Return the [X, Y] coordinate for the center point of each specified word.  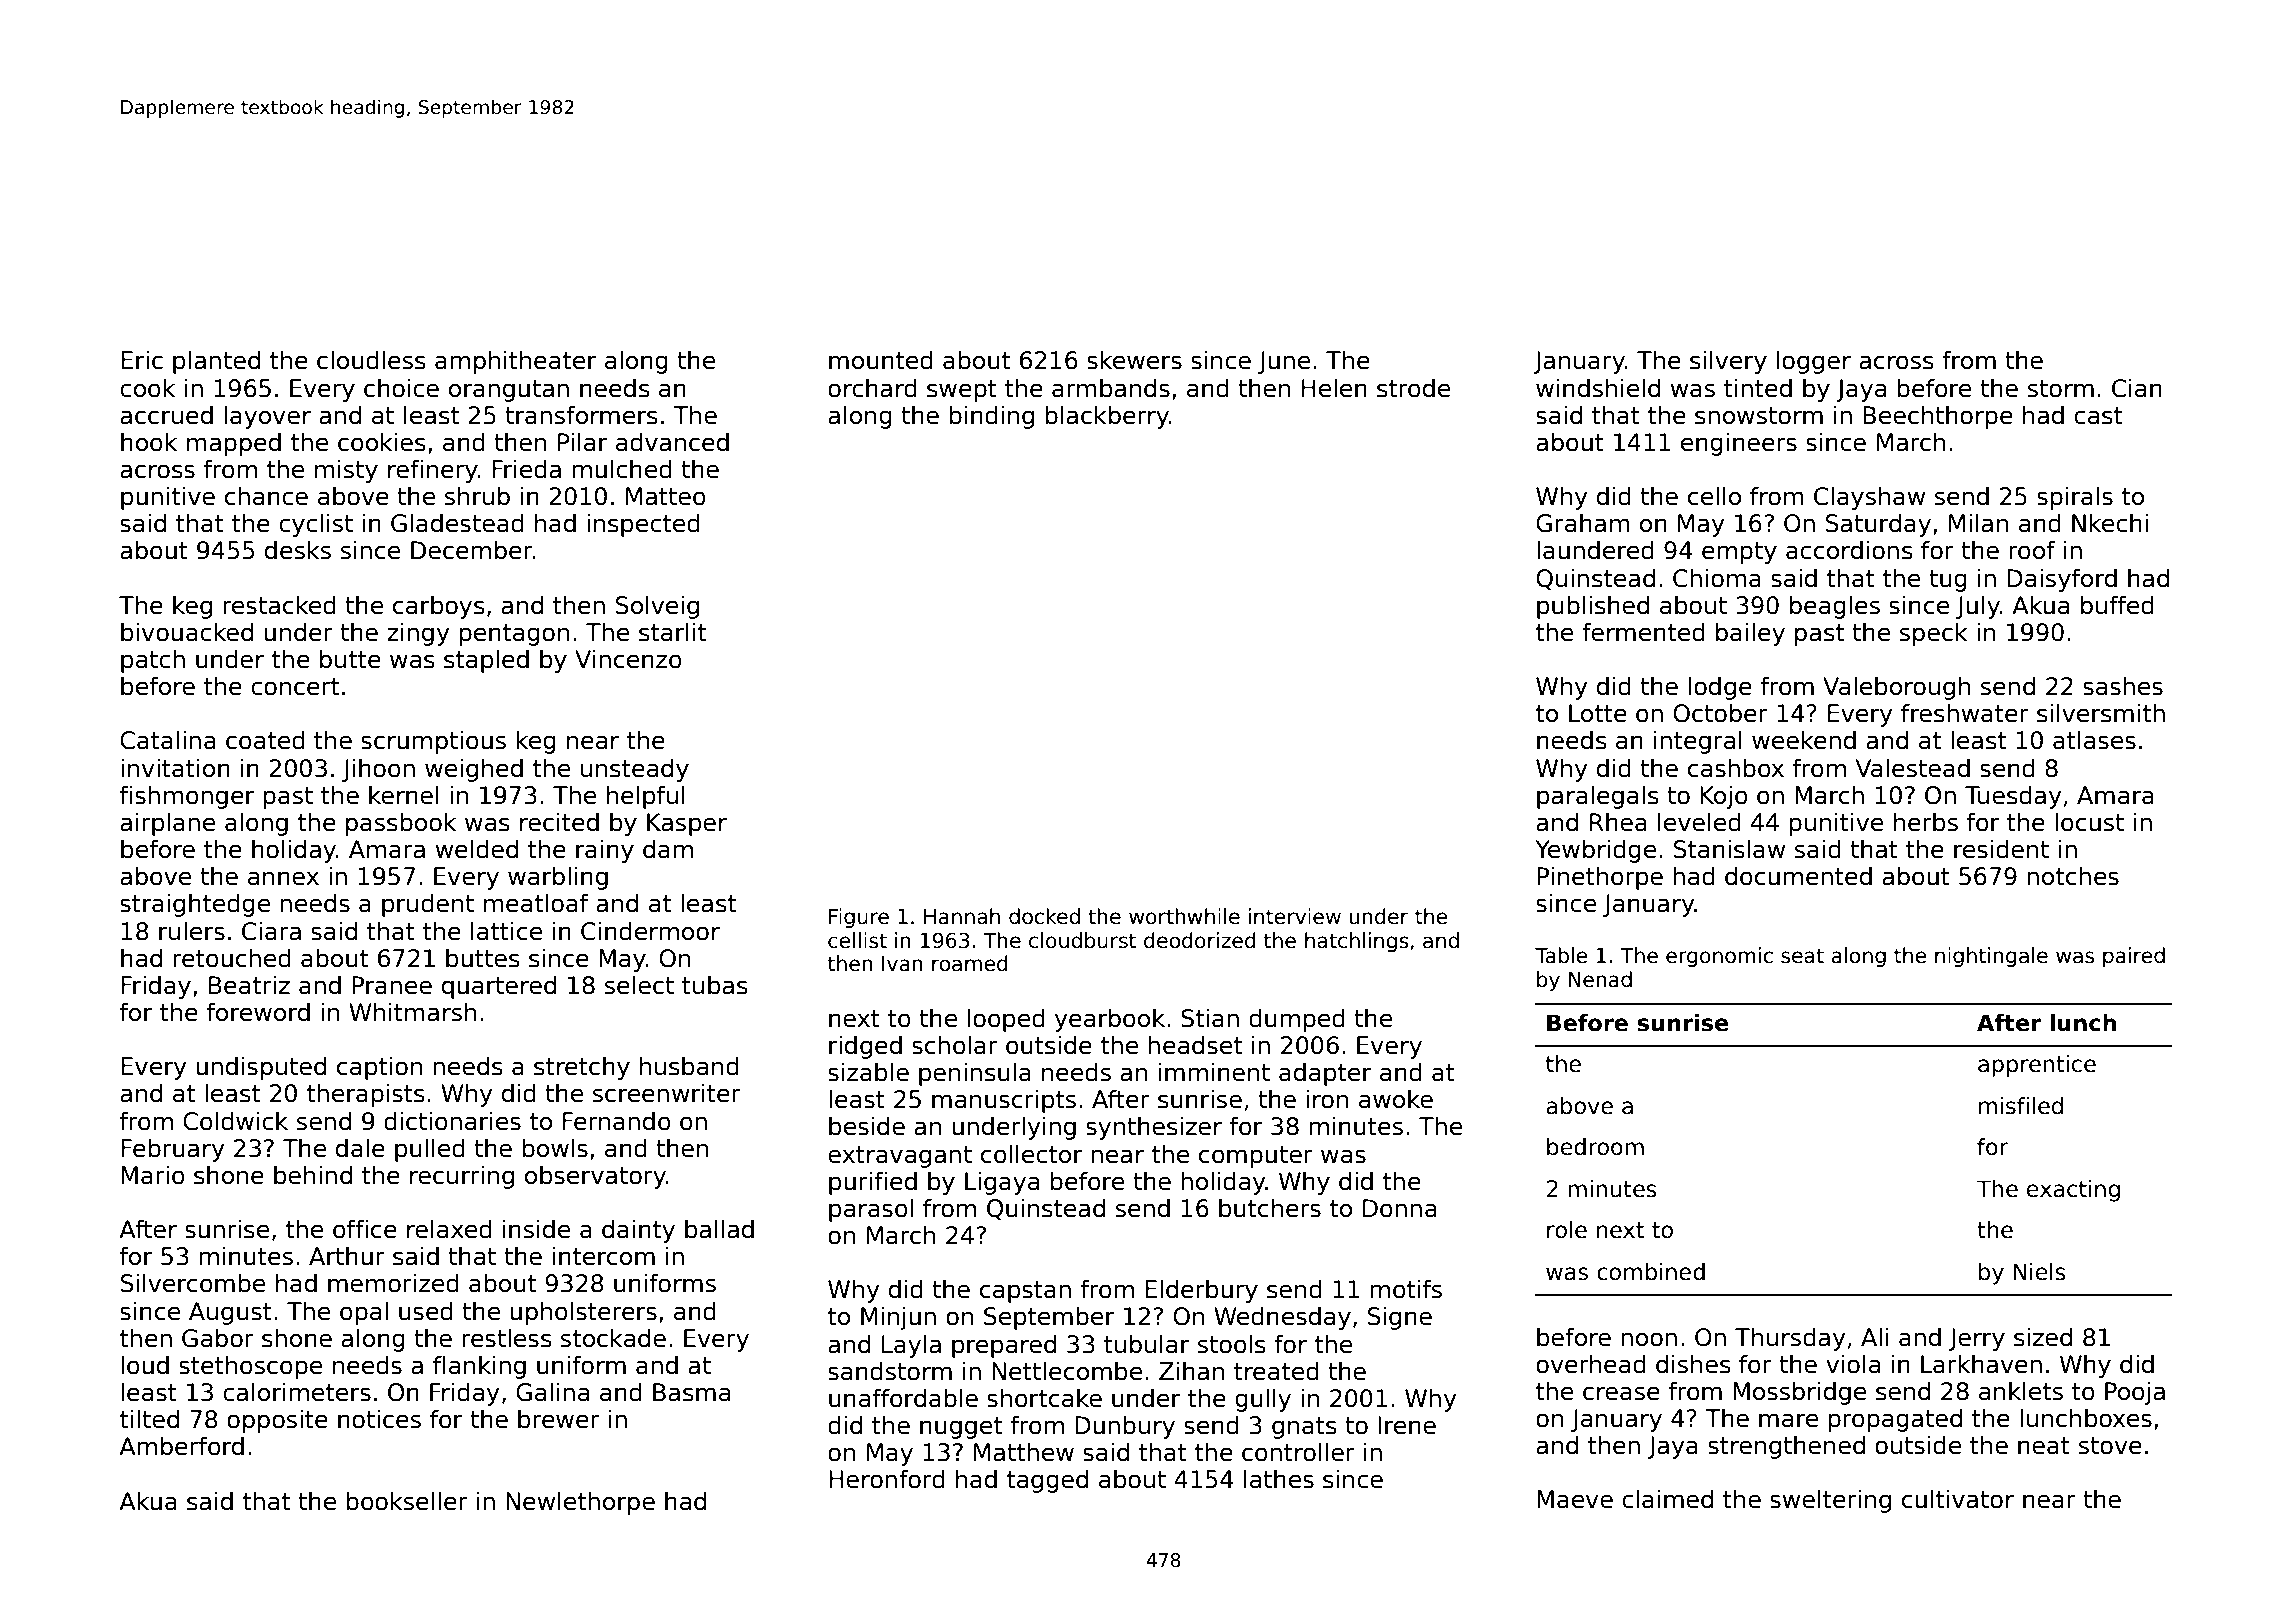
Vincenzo [628, 659]
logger [1814, 362]
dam [668, 849]
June [1284, 362]
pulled [430, 1150]
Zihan [1191, 1371]
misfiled [2021, 1106]
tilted [149, 1419]
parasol [871, 1210]
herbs [1926, 822]
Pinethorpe [1600, 878]
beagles [1835, 607]
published [1593, 607]
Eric [142, 360]
